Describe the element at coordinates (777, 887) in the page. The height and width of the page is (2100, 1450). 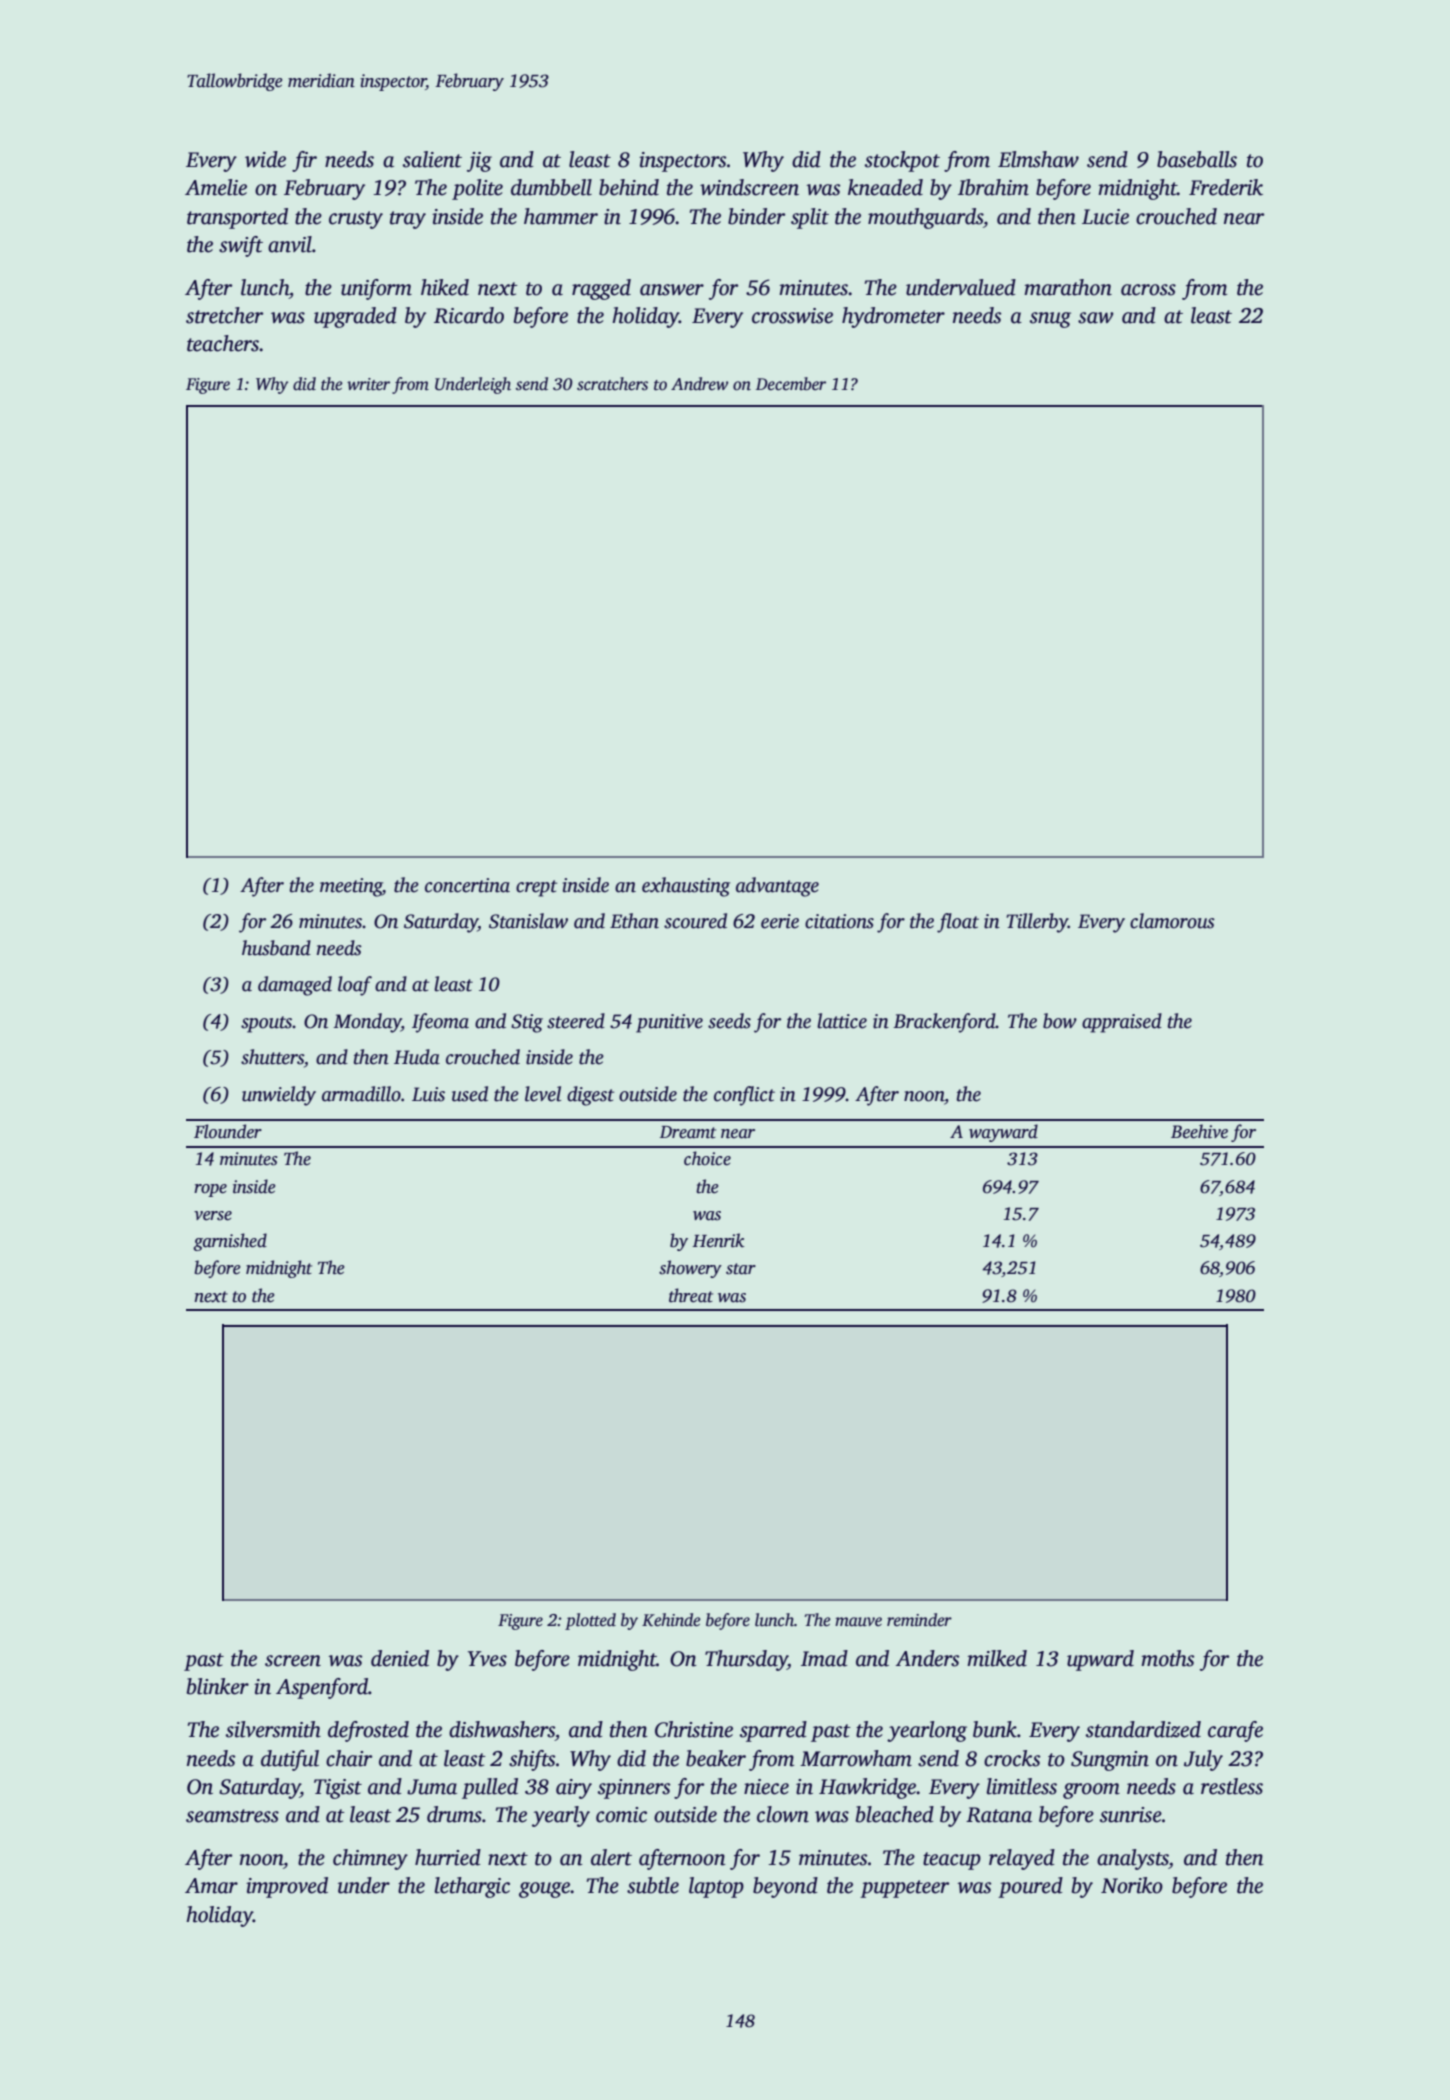
I see `advantage` at that location.
